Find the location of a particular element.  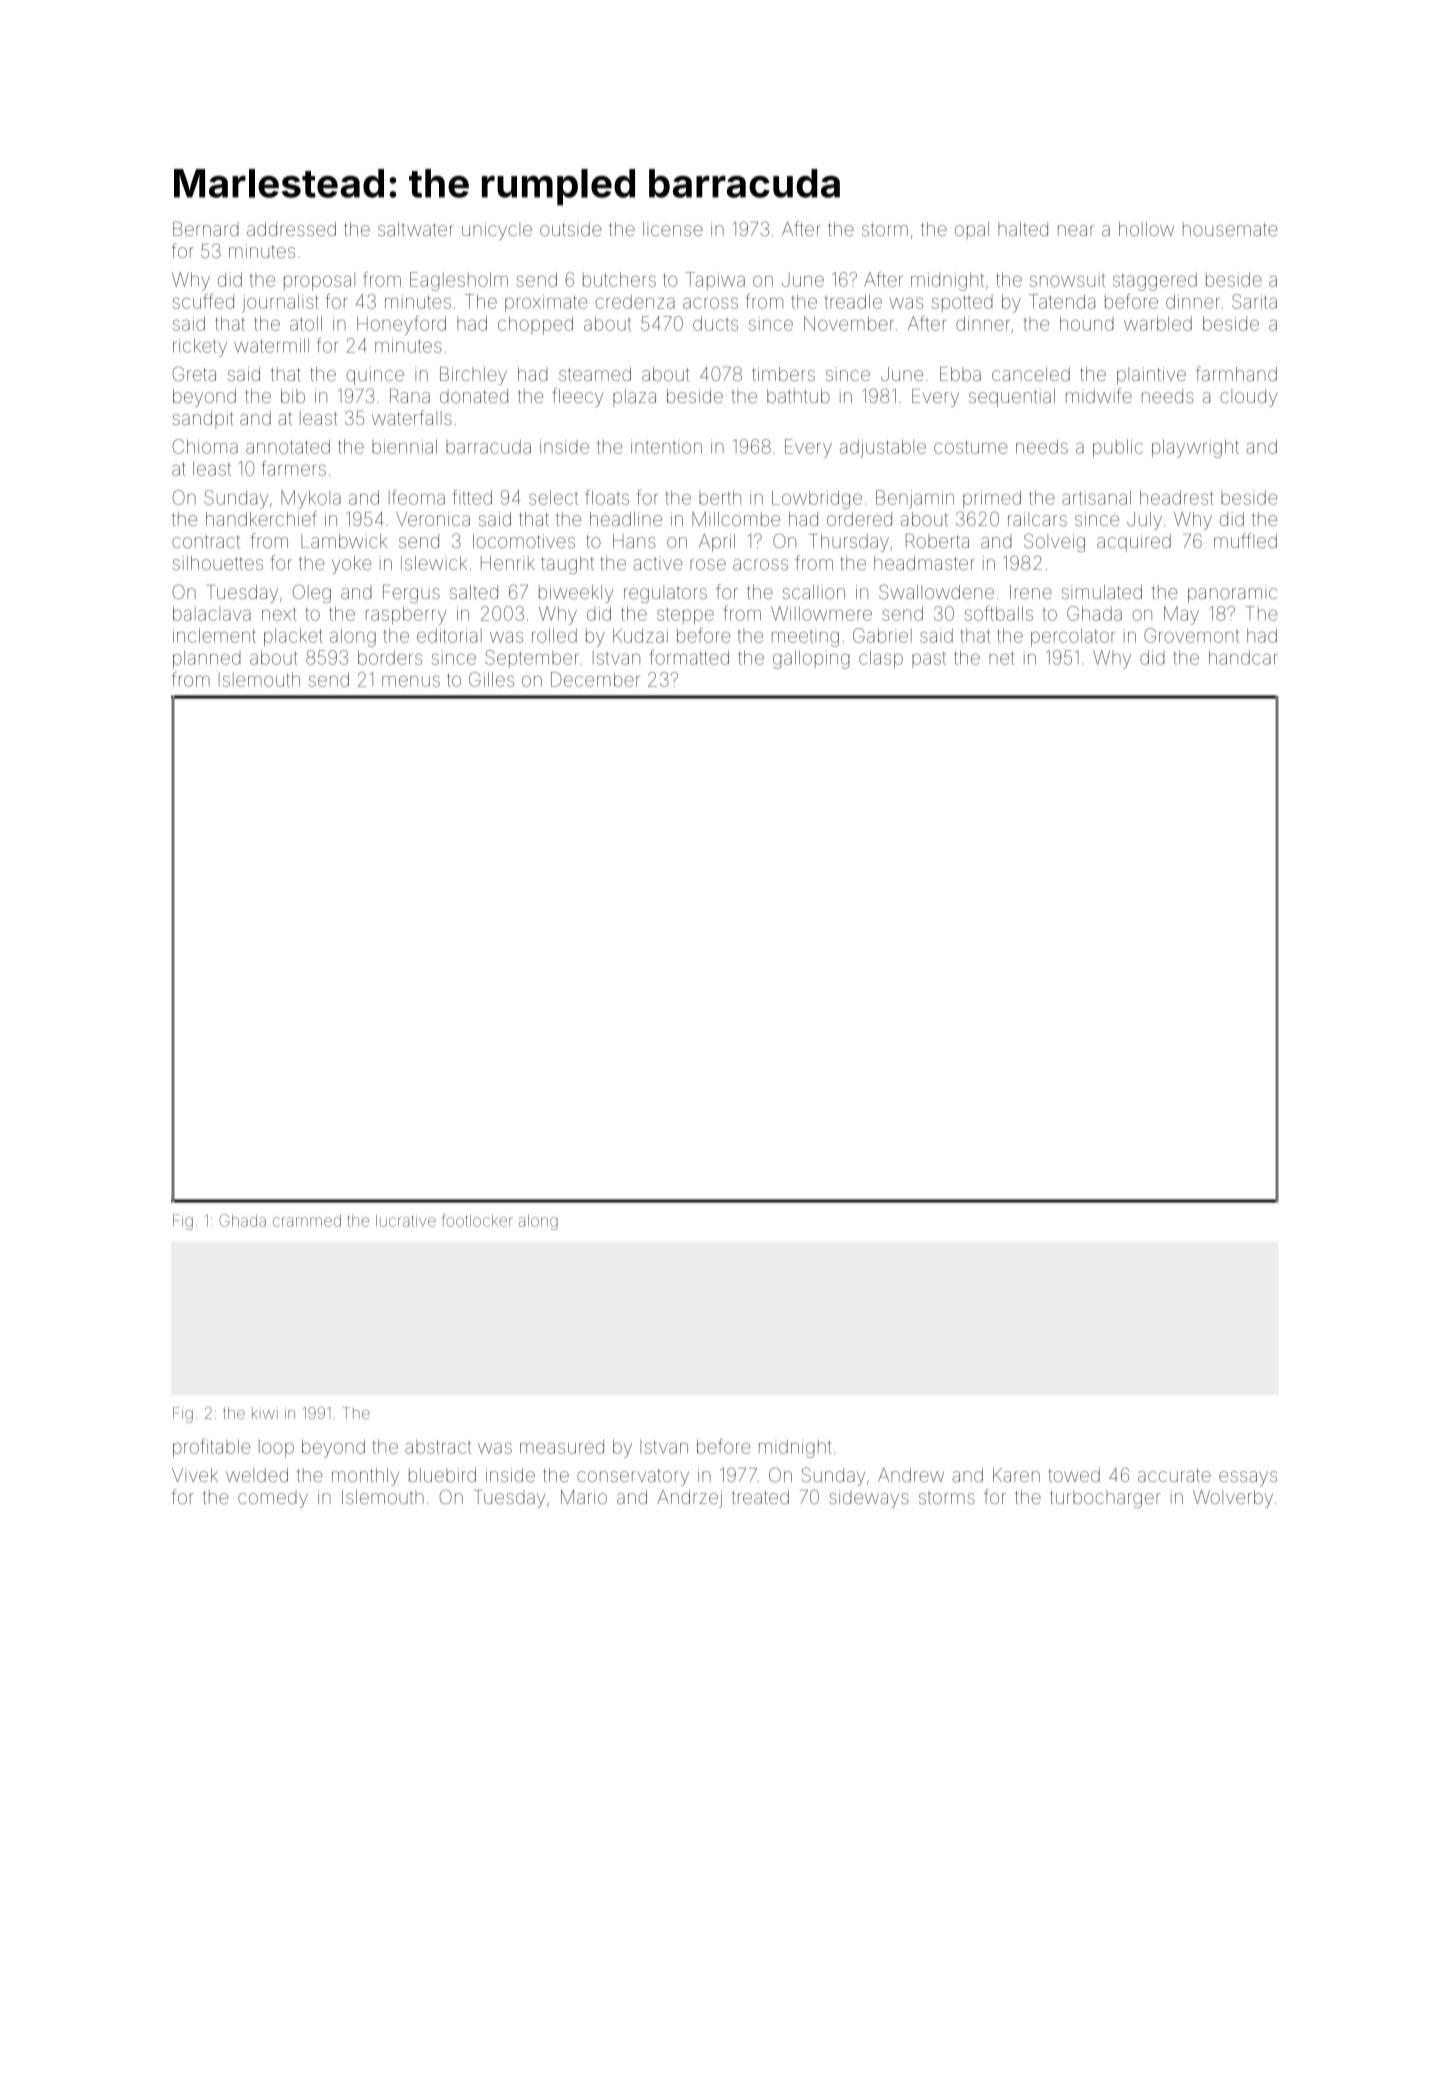

treated is located at coordinates (760, 1497).
